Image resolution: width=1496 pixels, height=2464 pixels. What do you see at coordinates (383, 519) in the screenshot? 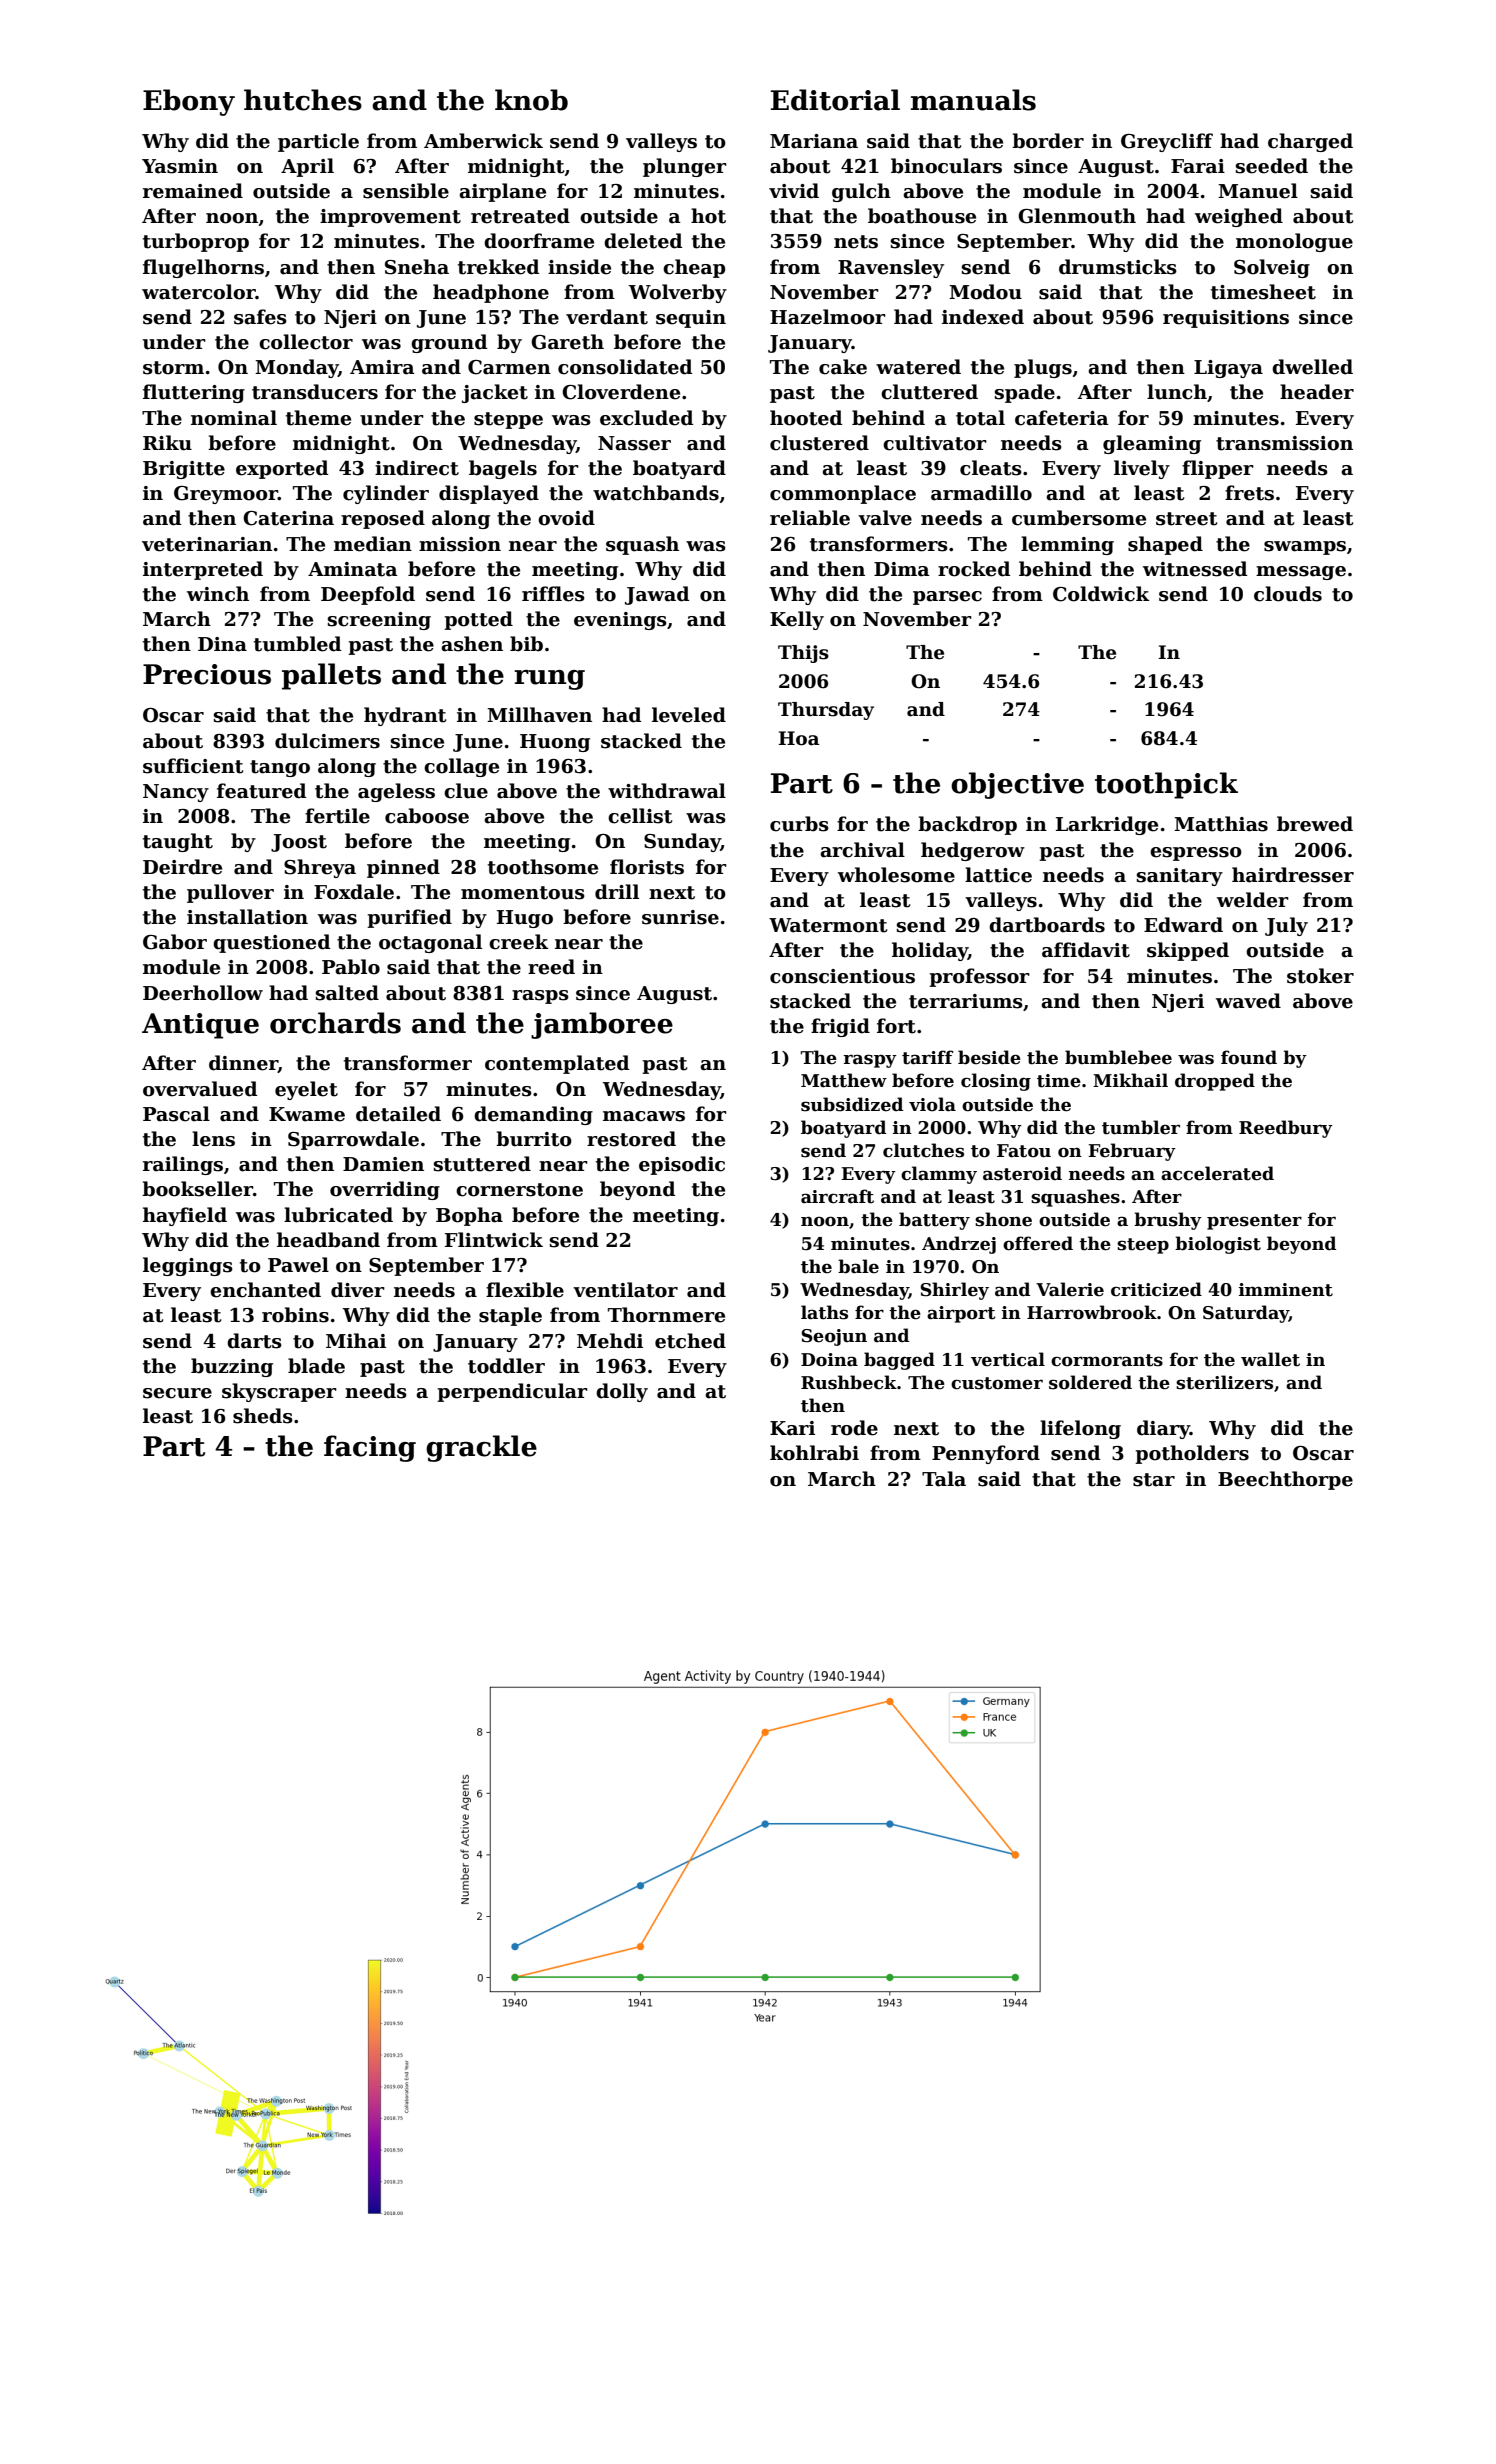
I see `reposed` at bounding box center [383, 519].
